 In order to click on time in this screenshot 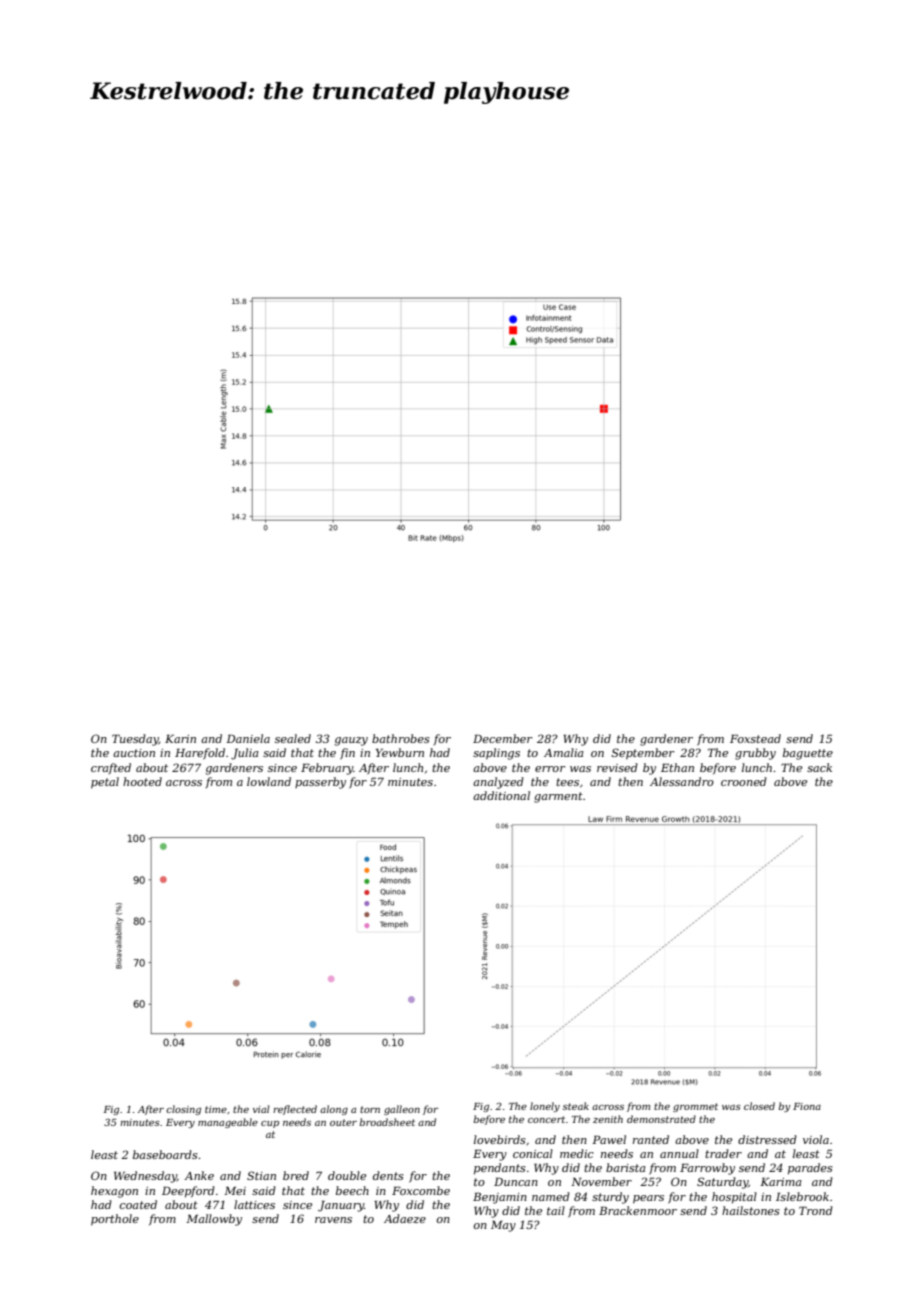, I will do `click(216, 1109)`.
